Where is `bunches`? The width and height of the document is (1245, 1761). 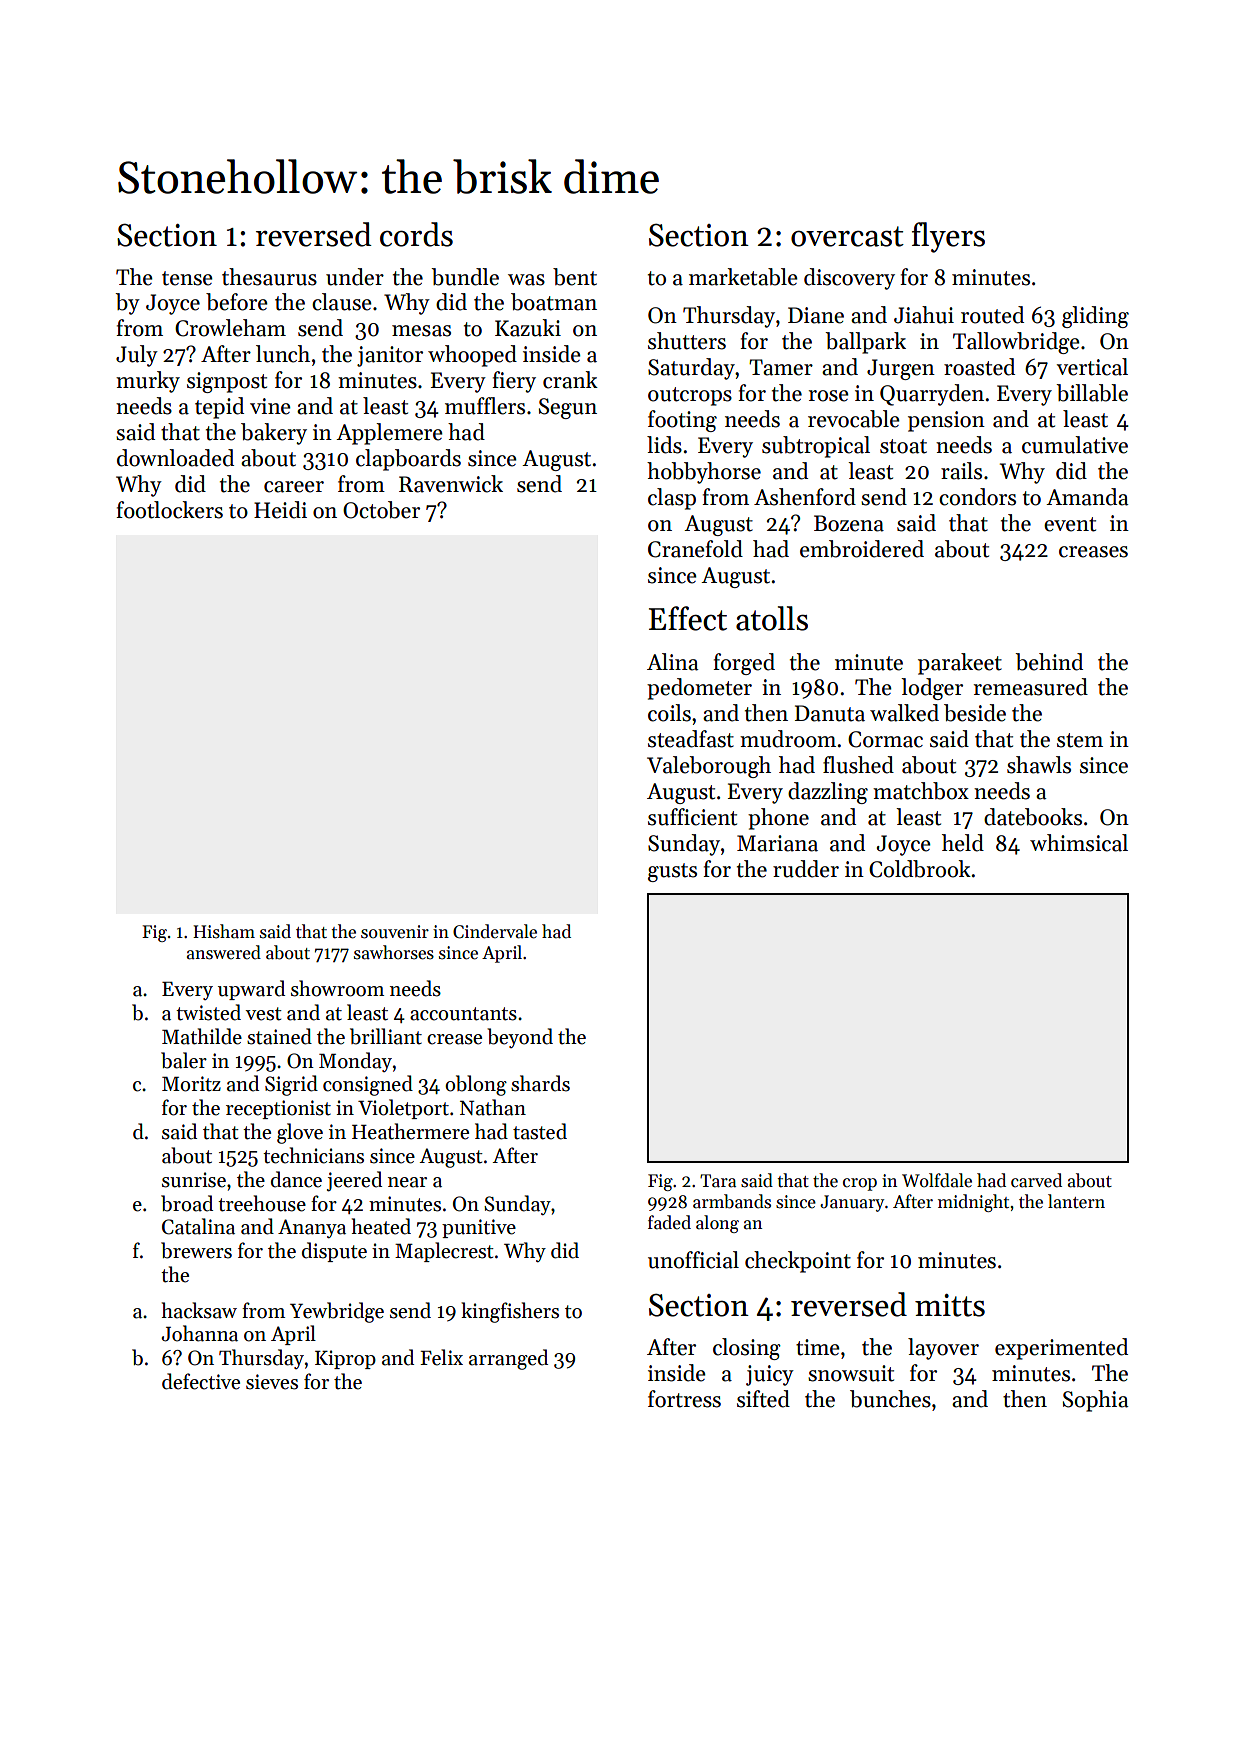
bunches is located at coordinates (890, 1399).
